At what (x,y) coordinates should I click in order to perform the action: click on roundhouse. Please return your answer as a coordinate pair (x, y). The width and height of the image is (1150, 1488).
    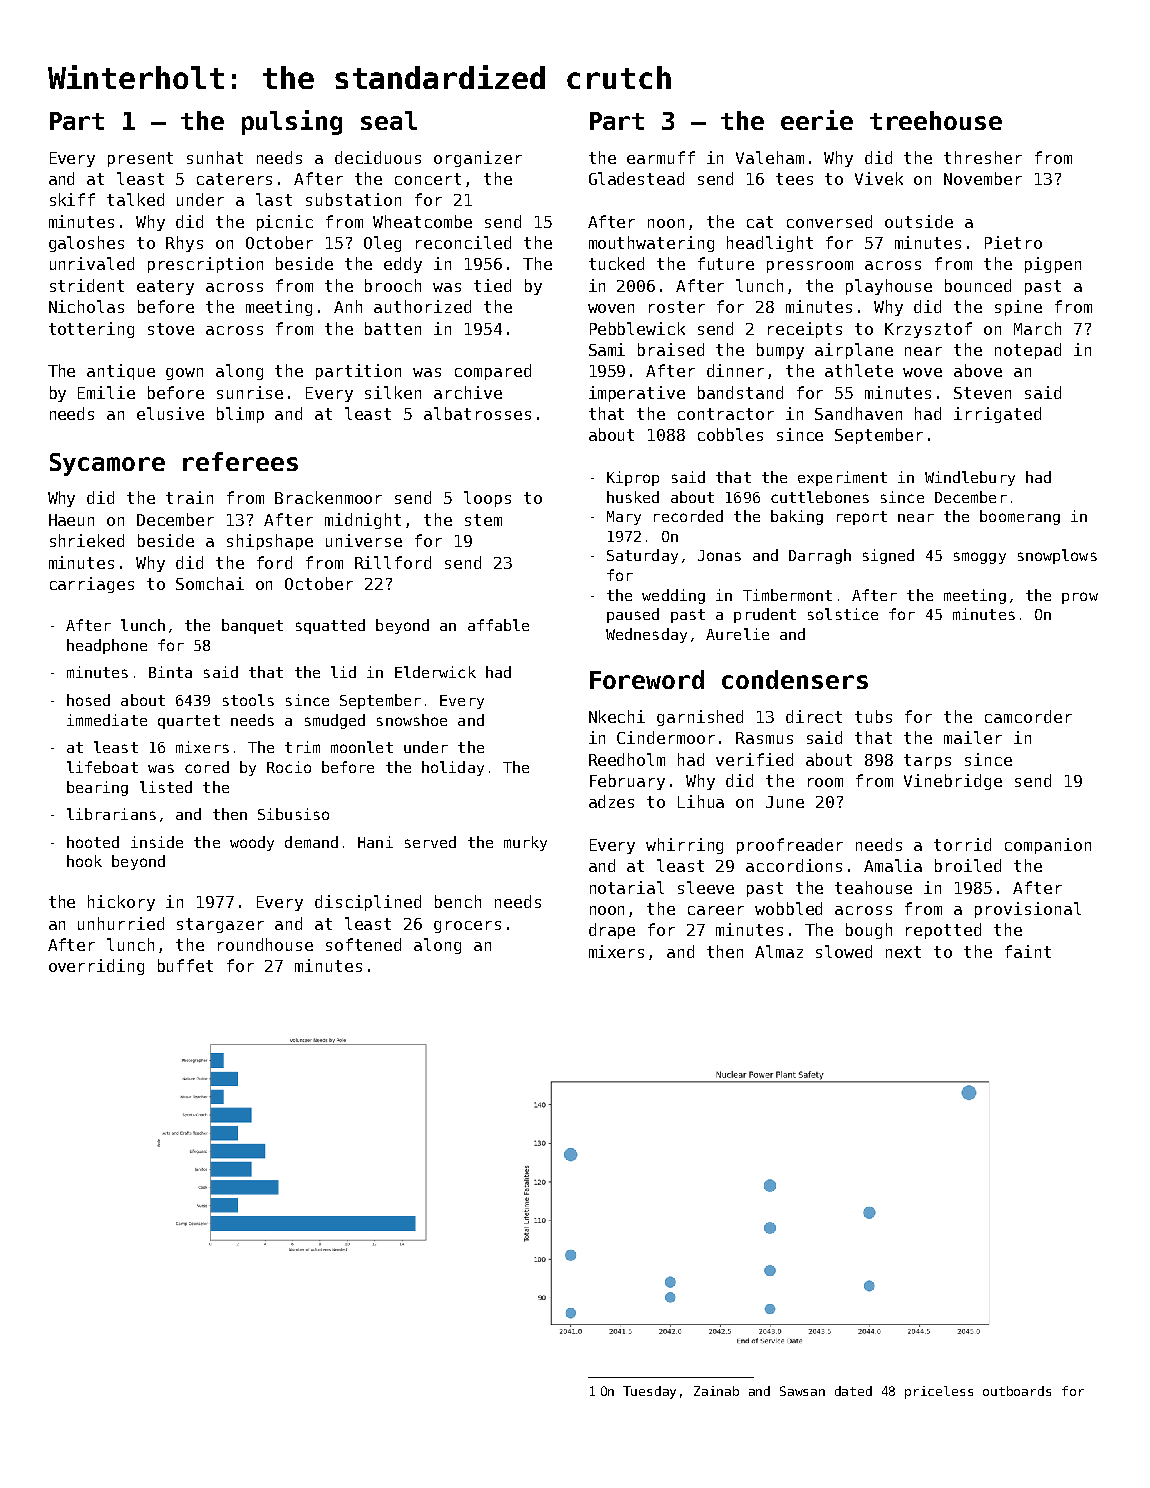
    Looking at the image, I should click on (265, 944).
